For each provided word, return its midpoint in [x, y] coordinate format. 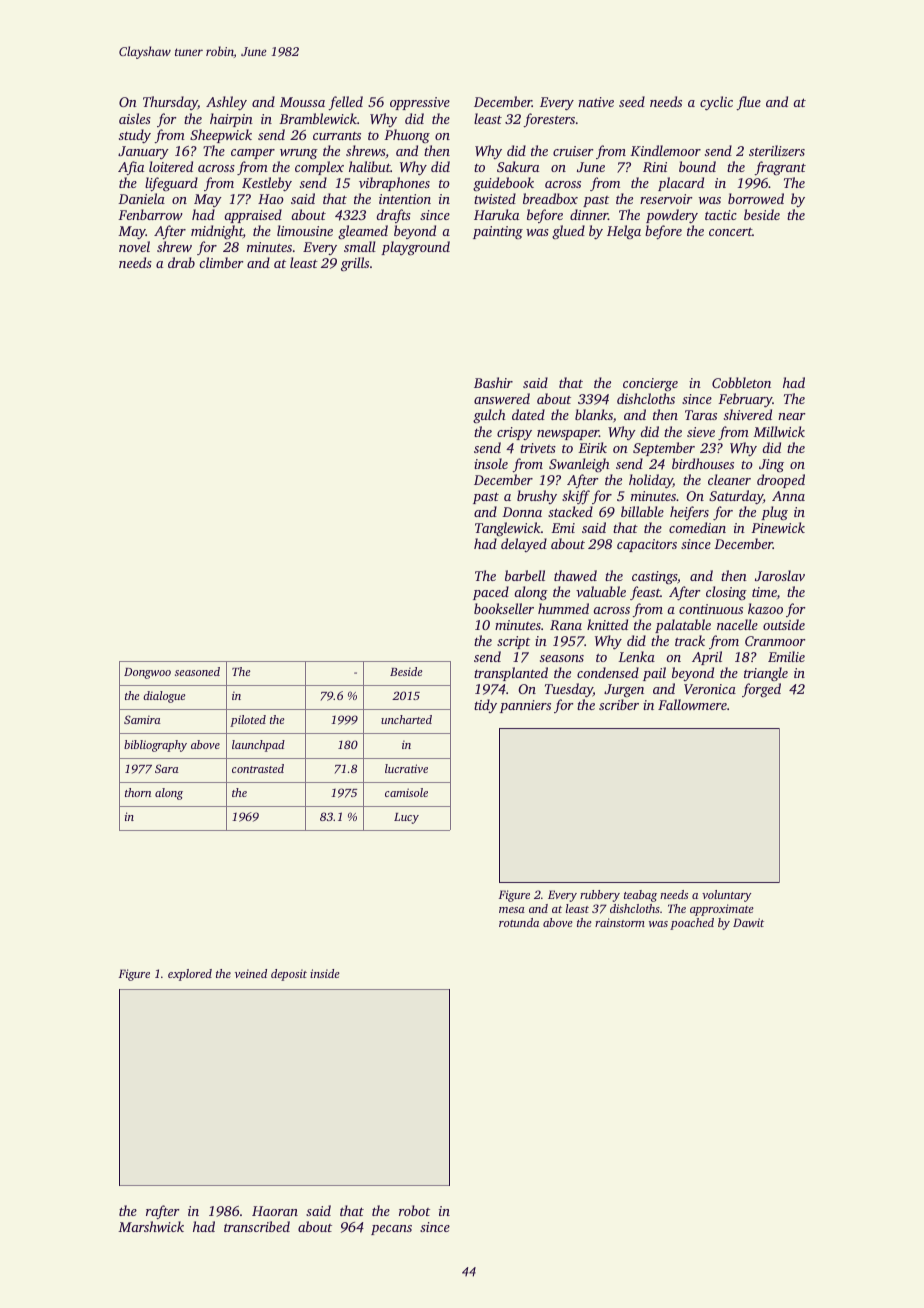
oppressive [420, 103]
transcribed [257, 1226]
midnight [217, 232]
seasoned [197, 671]
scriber [619, 704]
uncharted [406, 719]
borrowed [756, 198]
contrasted [258, 768]
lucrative [406, 768]
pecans [391, 1230]
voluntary [726, 896]
